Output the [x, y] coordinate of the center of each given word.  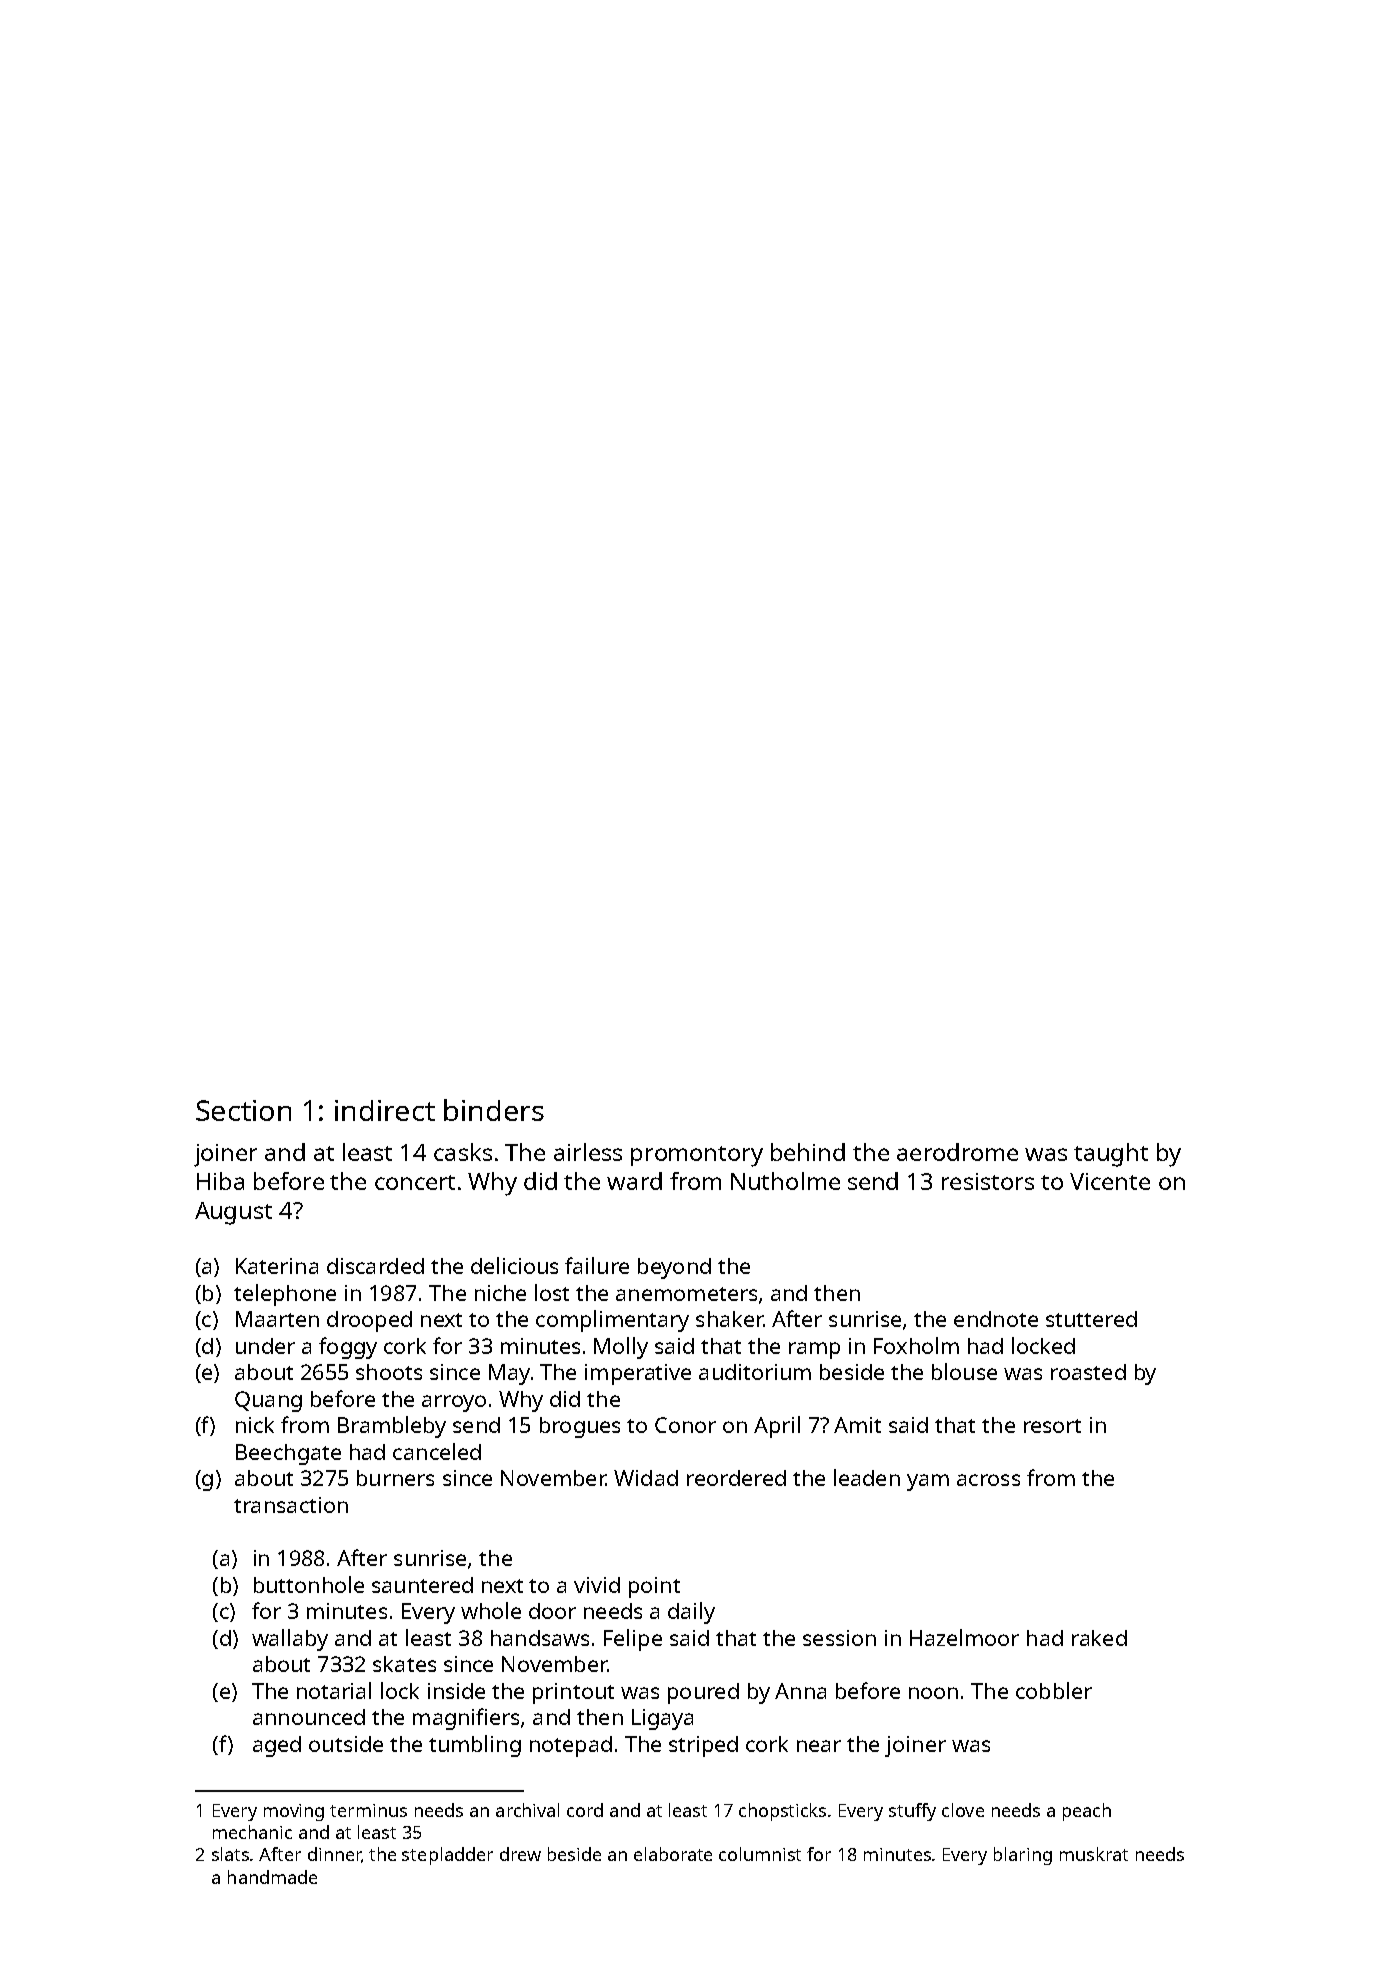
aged [277, 1746]
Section [243, 1110]
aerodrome [957, 1152]
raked [1099, 1638]
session [839, 1638]
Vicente [1110, 1181]
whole [491, 1610]
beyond [674, 1268]
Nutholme [785, 1181]
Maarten [277, 1319]
